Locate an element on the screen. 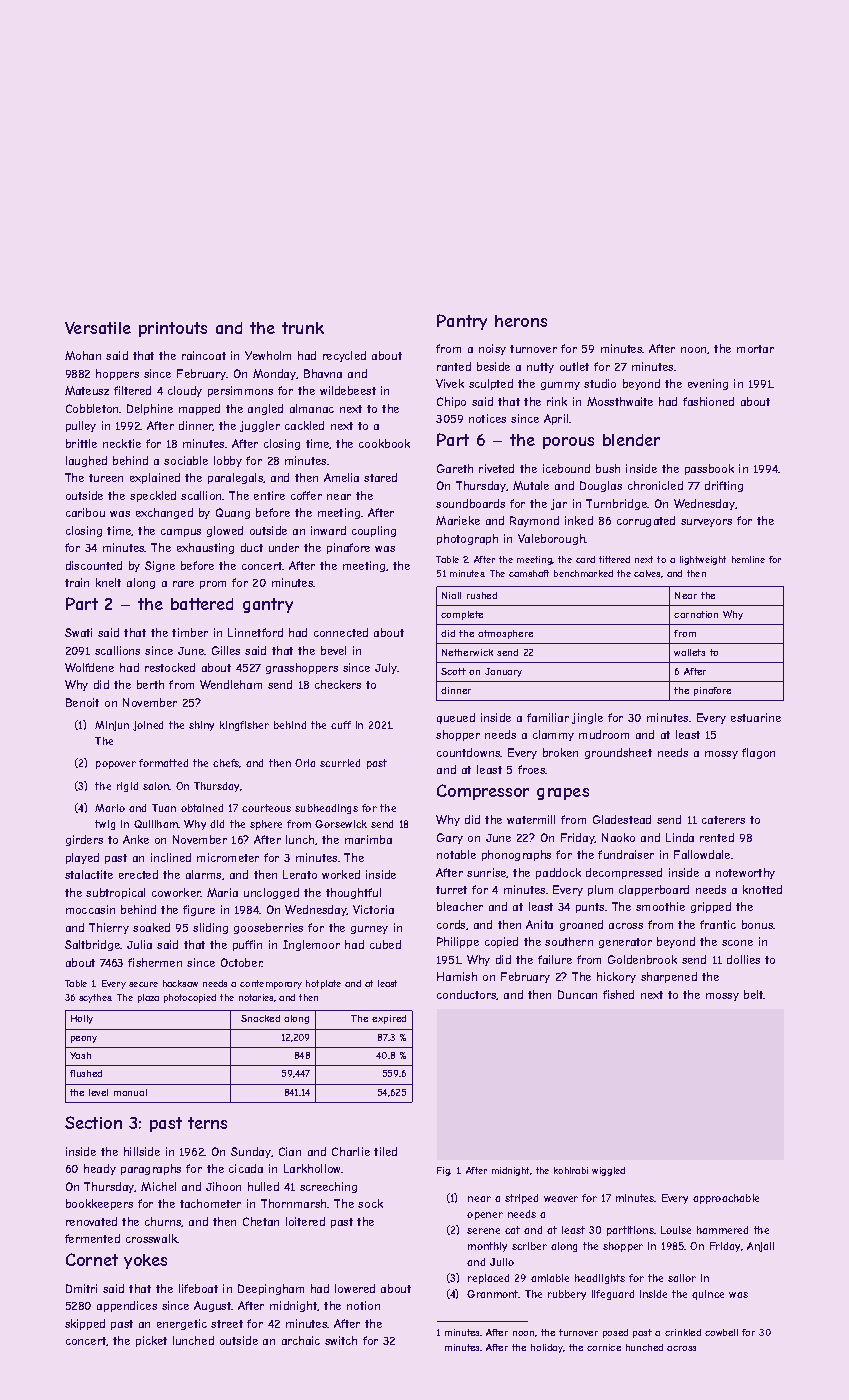  carnation is located at coordinates (696, 614).
